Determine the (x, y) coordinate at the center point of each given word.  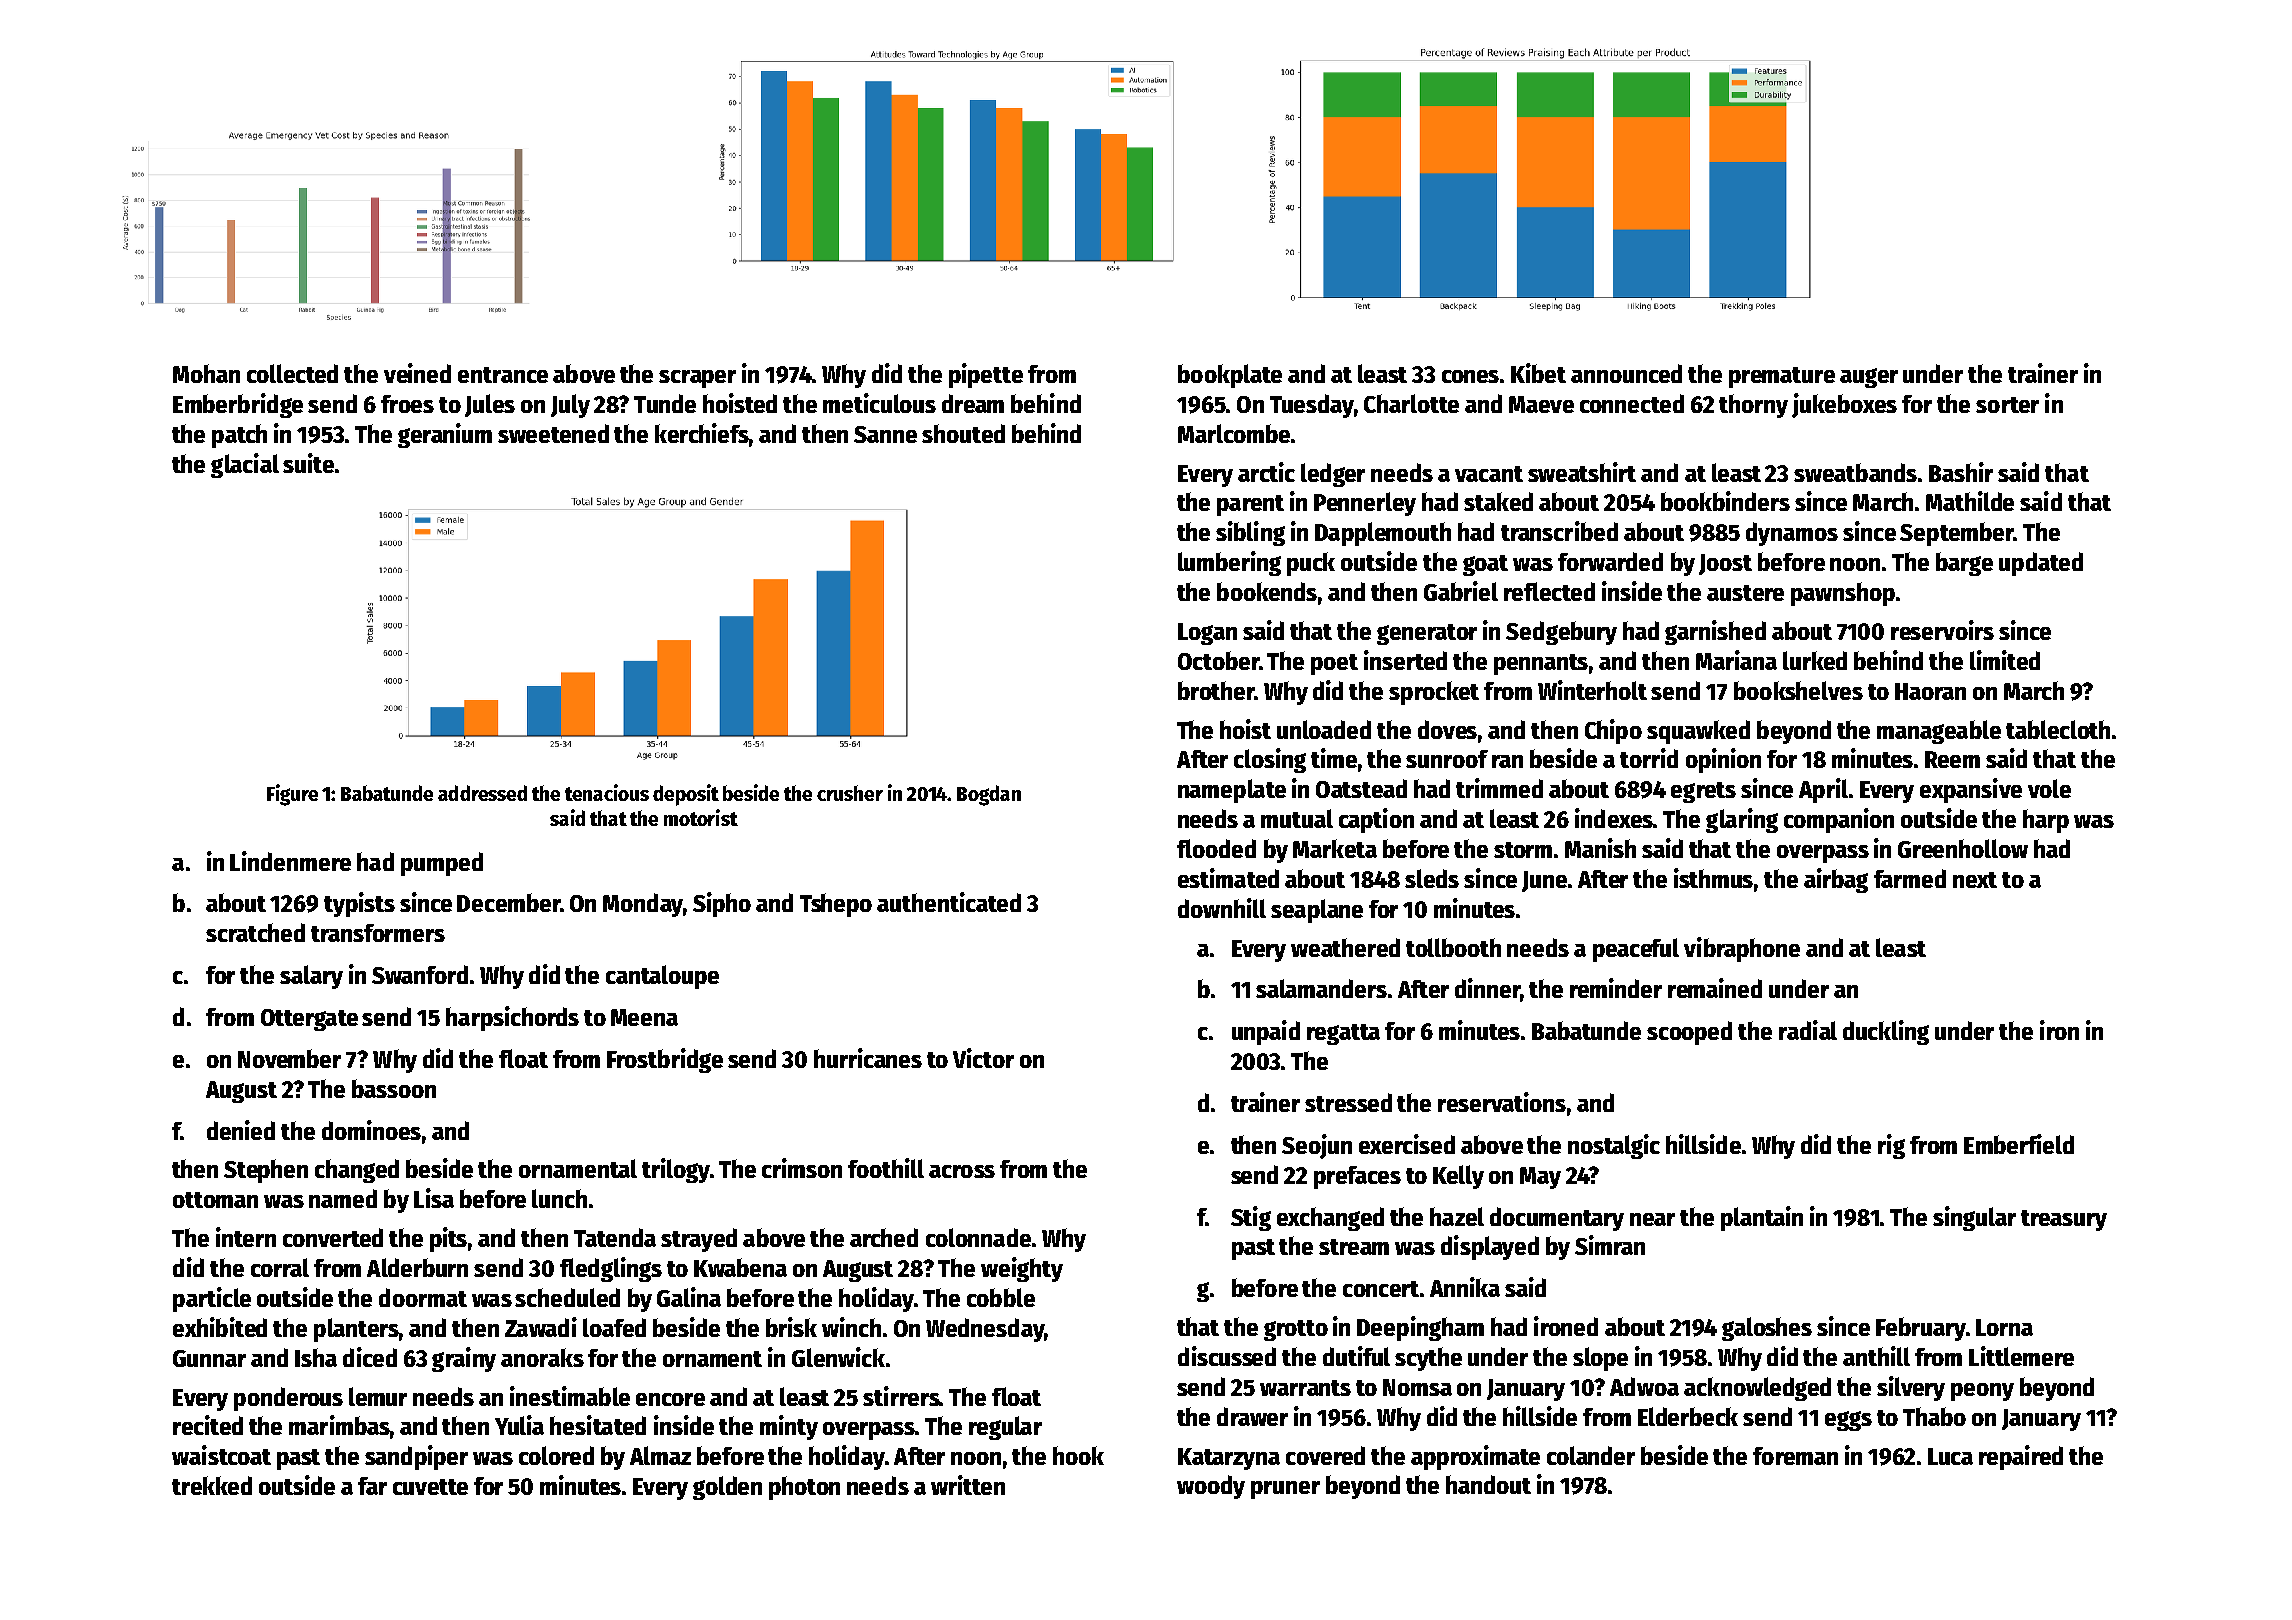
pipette (986, 375)
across (962, 1171)
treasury (2064, 1220)
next (1975, 880)
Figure (292, 795)
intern (246, 1237)
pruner (1285, 1490)
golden (727, 1488)
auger (1869, 378)
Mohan (206, 373)
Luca (1950, 1456)
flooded (1216, 848)
